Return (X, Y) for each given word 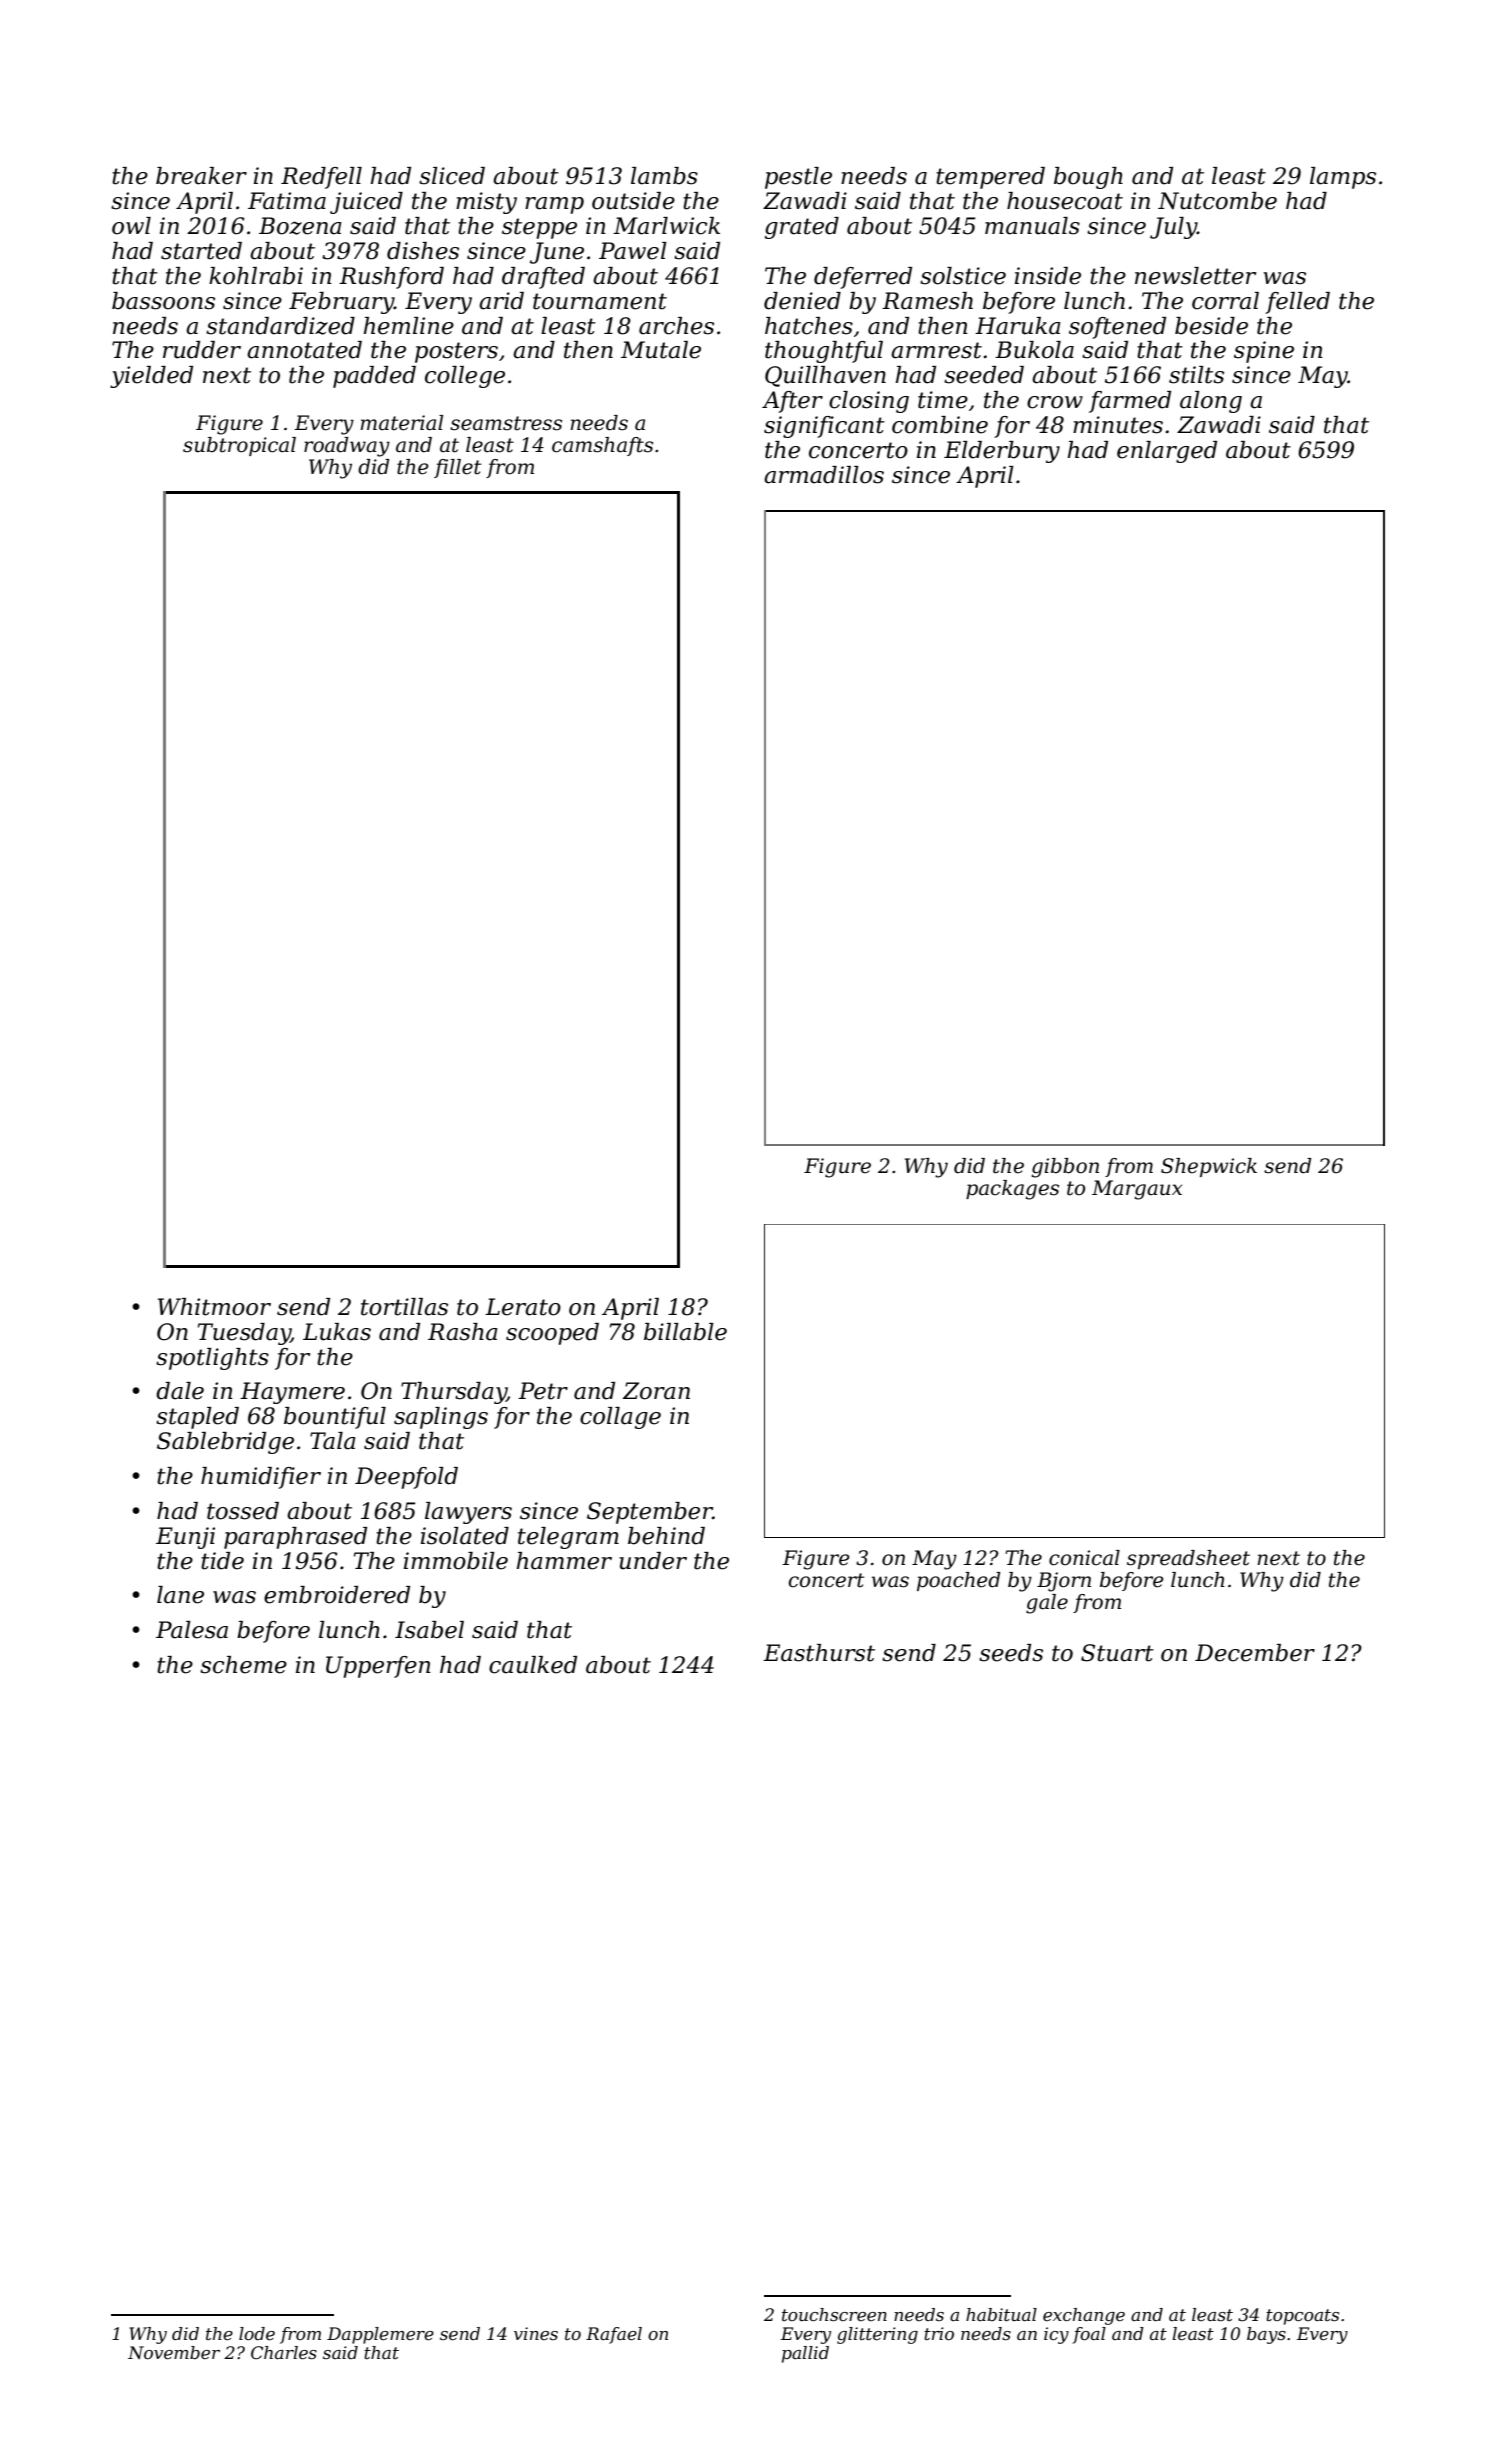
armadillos (824, 475)
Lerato (523, 1307)
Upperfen (378, 1667)
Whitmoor (214, 1307)
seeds (1011, 1653)
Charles (284, 2353)
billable (685, 1332)
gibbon (1065, 1168)
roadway (347, 447)
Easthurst (819, 1653)
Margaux (1137, 1190)
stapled (197, 1418)
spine (1264, 352)
